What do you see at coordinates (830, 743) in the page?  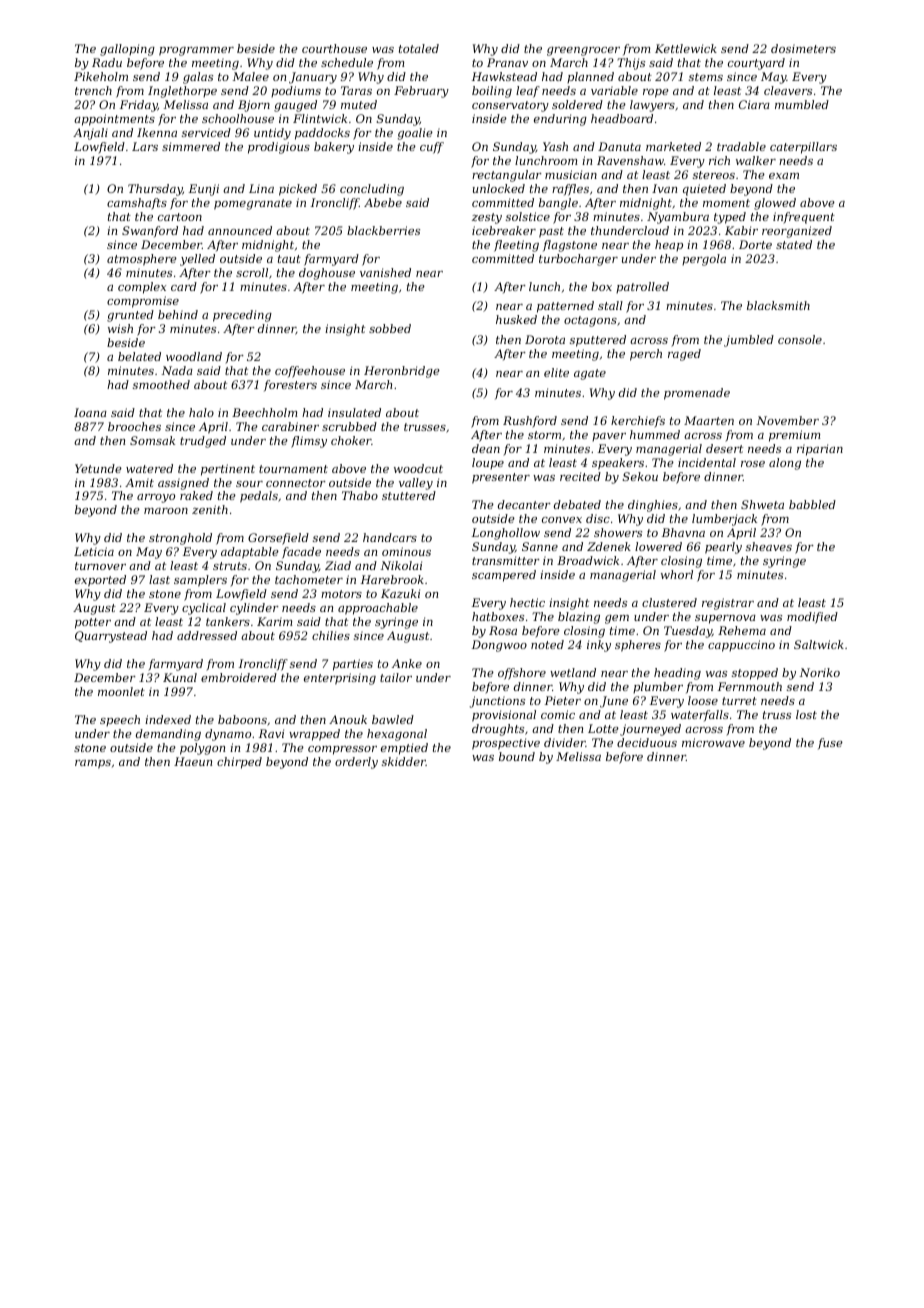 I see `fuse` at bounding box center [830, 743].
